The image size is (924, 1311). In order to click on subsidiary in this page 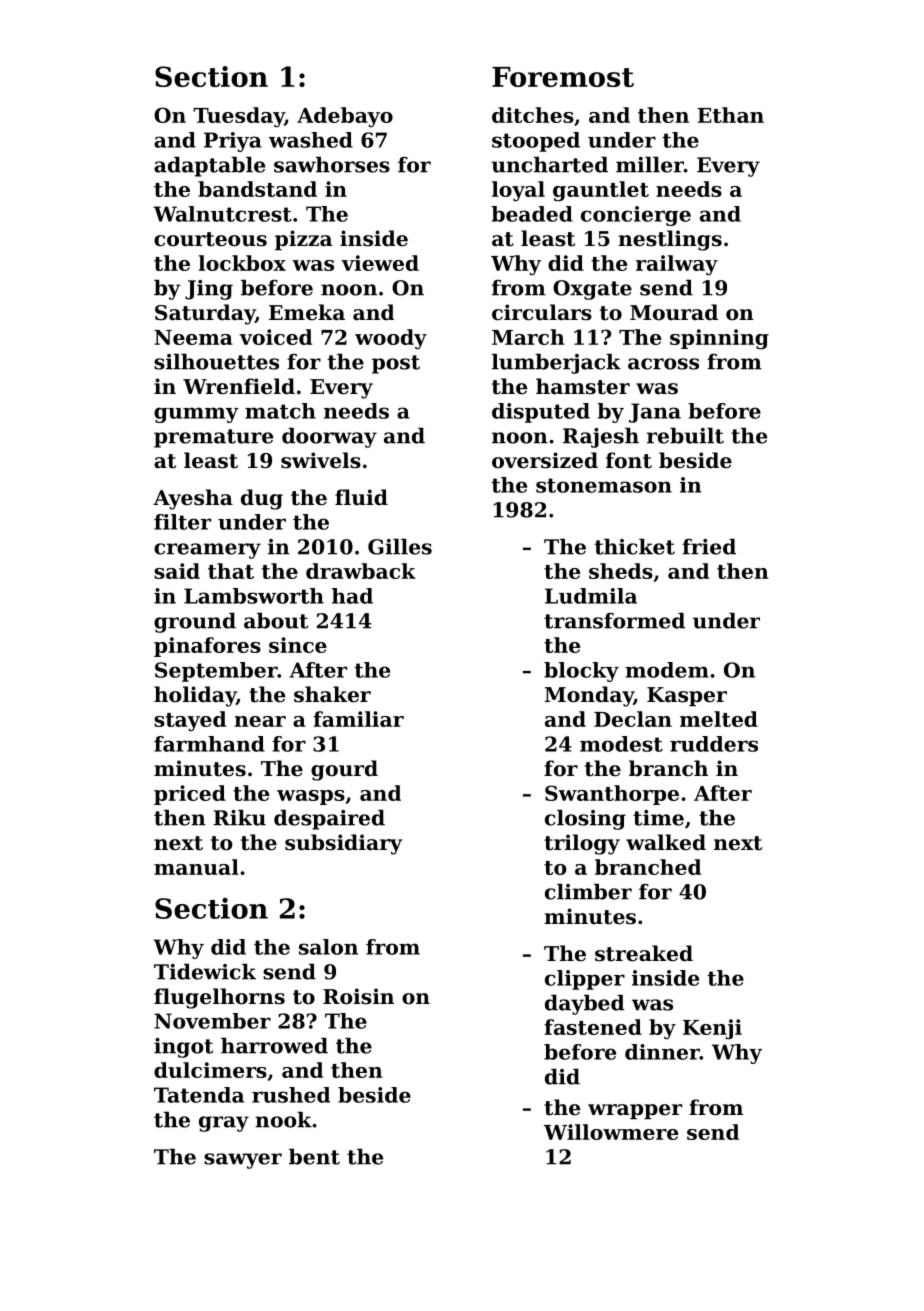, I will do `click(343, 844)`.
